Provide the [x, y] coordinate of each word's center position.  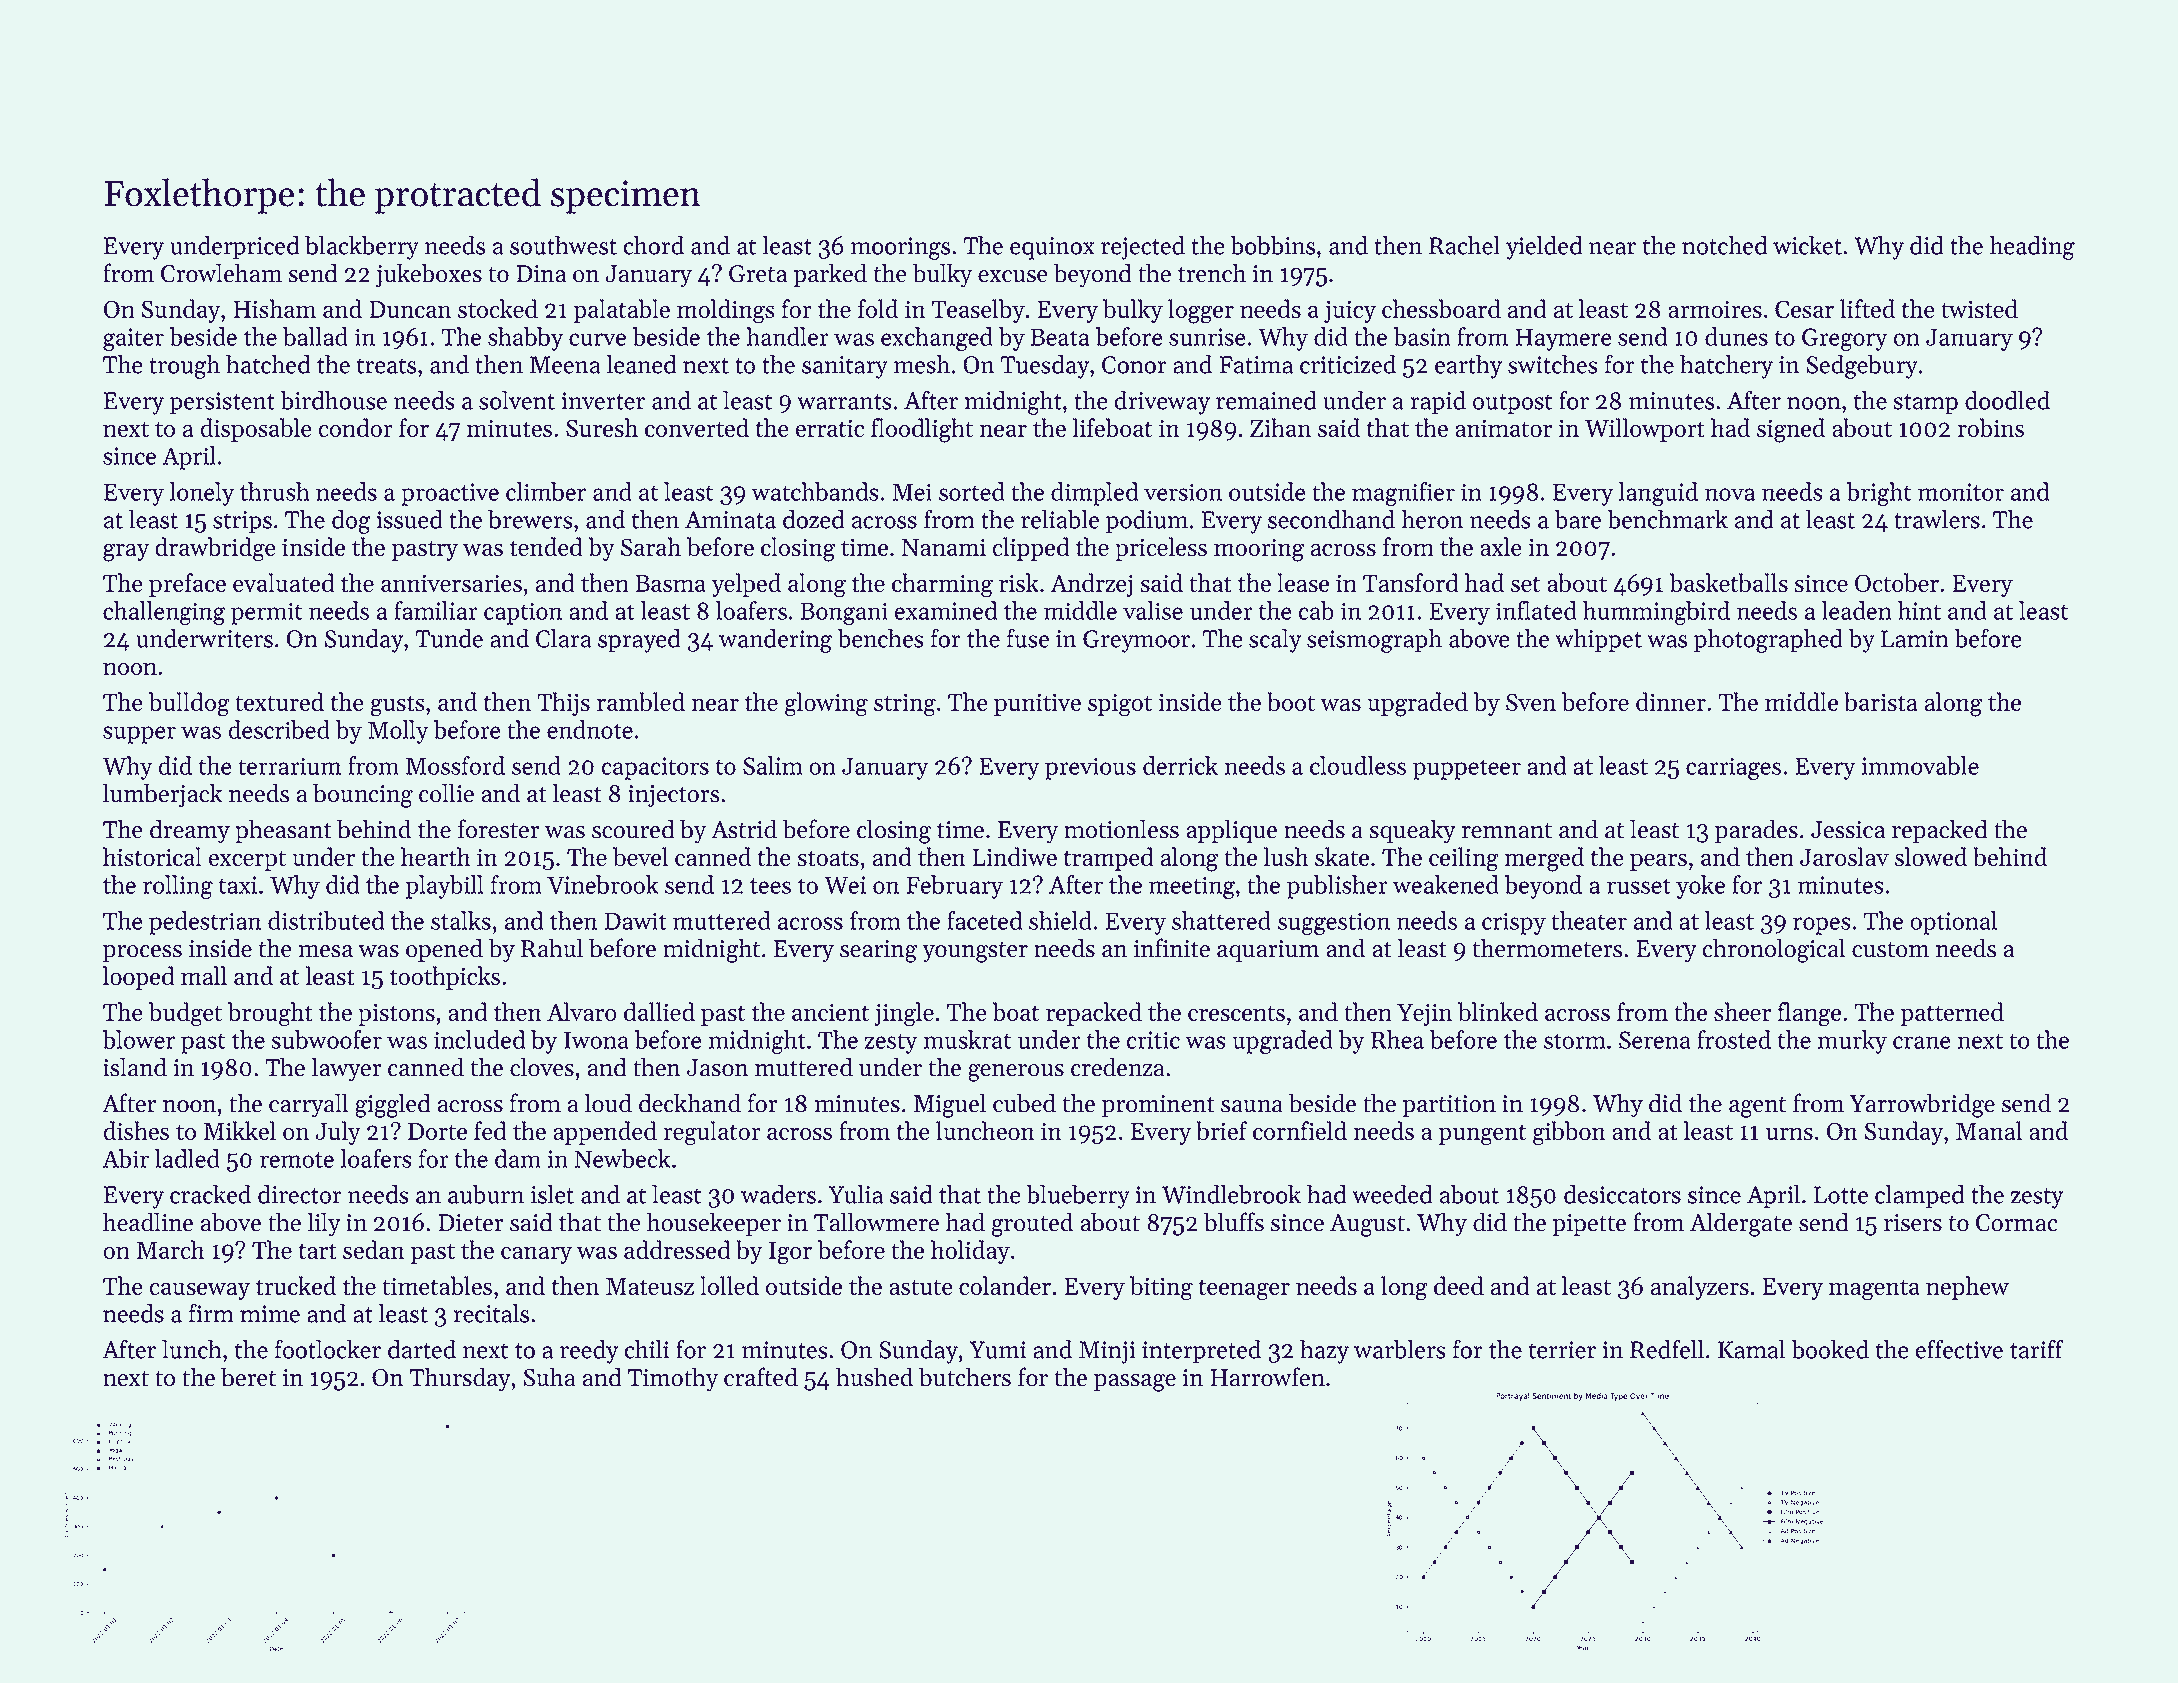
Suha [550, 1377]
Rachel [1464, 245]
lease [1303, 582]
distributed [326, 920]
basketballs [1728, 582]
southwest [563, 245]
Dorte [437, 1131]
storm [1575, 1041]
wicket [1807, 245]
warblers [1400, 1349]
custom [1890, 950]
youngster [975, 952]
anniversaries [451, 583]
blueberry [1078, 1197]
